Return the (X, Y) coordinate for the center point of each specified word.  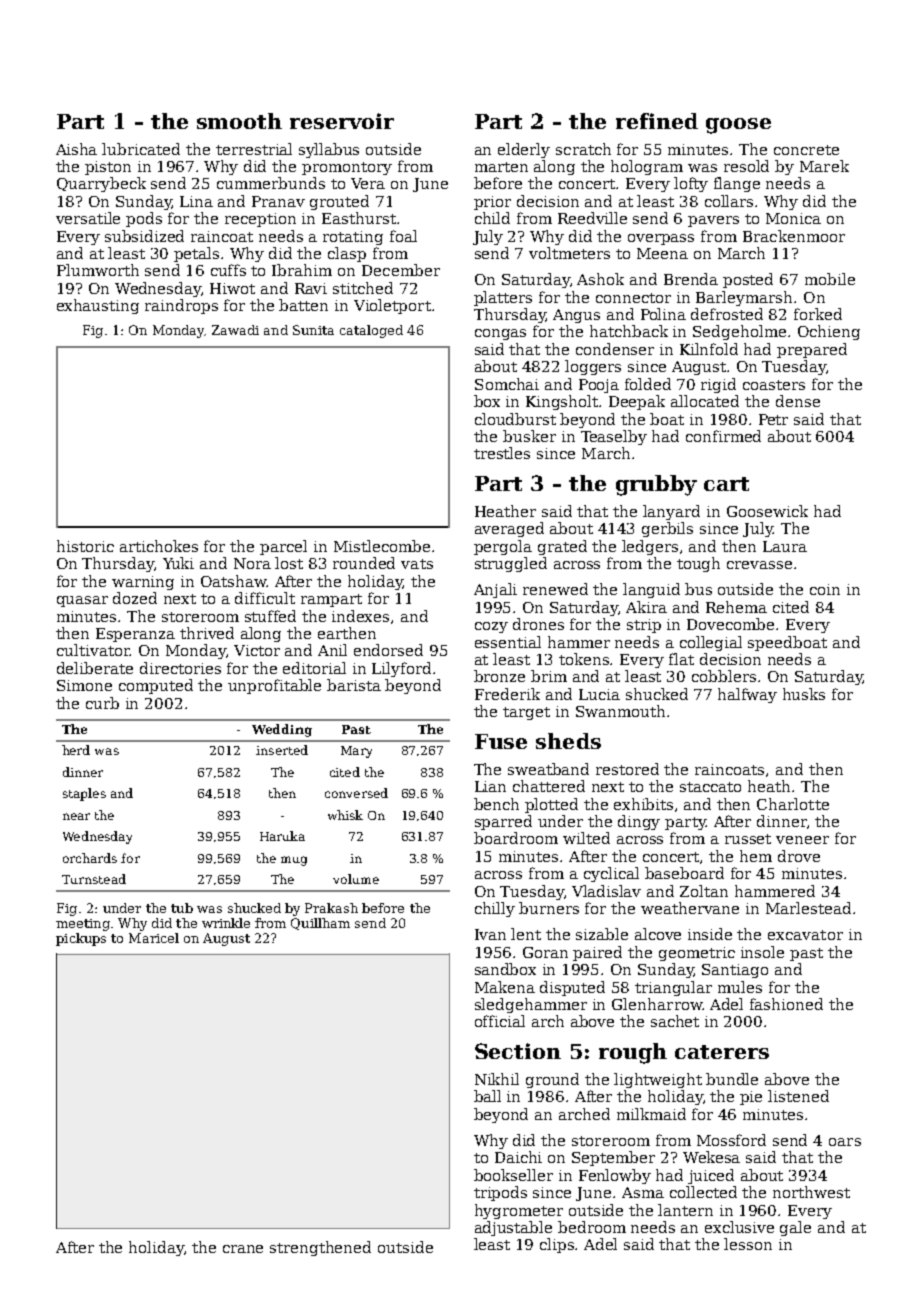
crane (243, 1249)
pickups (81, 939)
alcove (658, 934)
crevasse (759, 565)
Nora (252, 563)
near (76, 816)
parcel (283, 547)
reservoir (342, 121)
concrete (806, 150)
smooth (239, 121)
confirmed (723, 436)
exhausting (98, 306)
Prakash (331, 908)
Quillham (320, 924)
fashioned (786, 1004)
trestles (502, 453)
